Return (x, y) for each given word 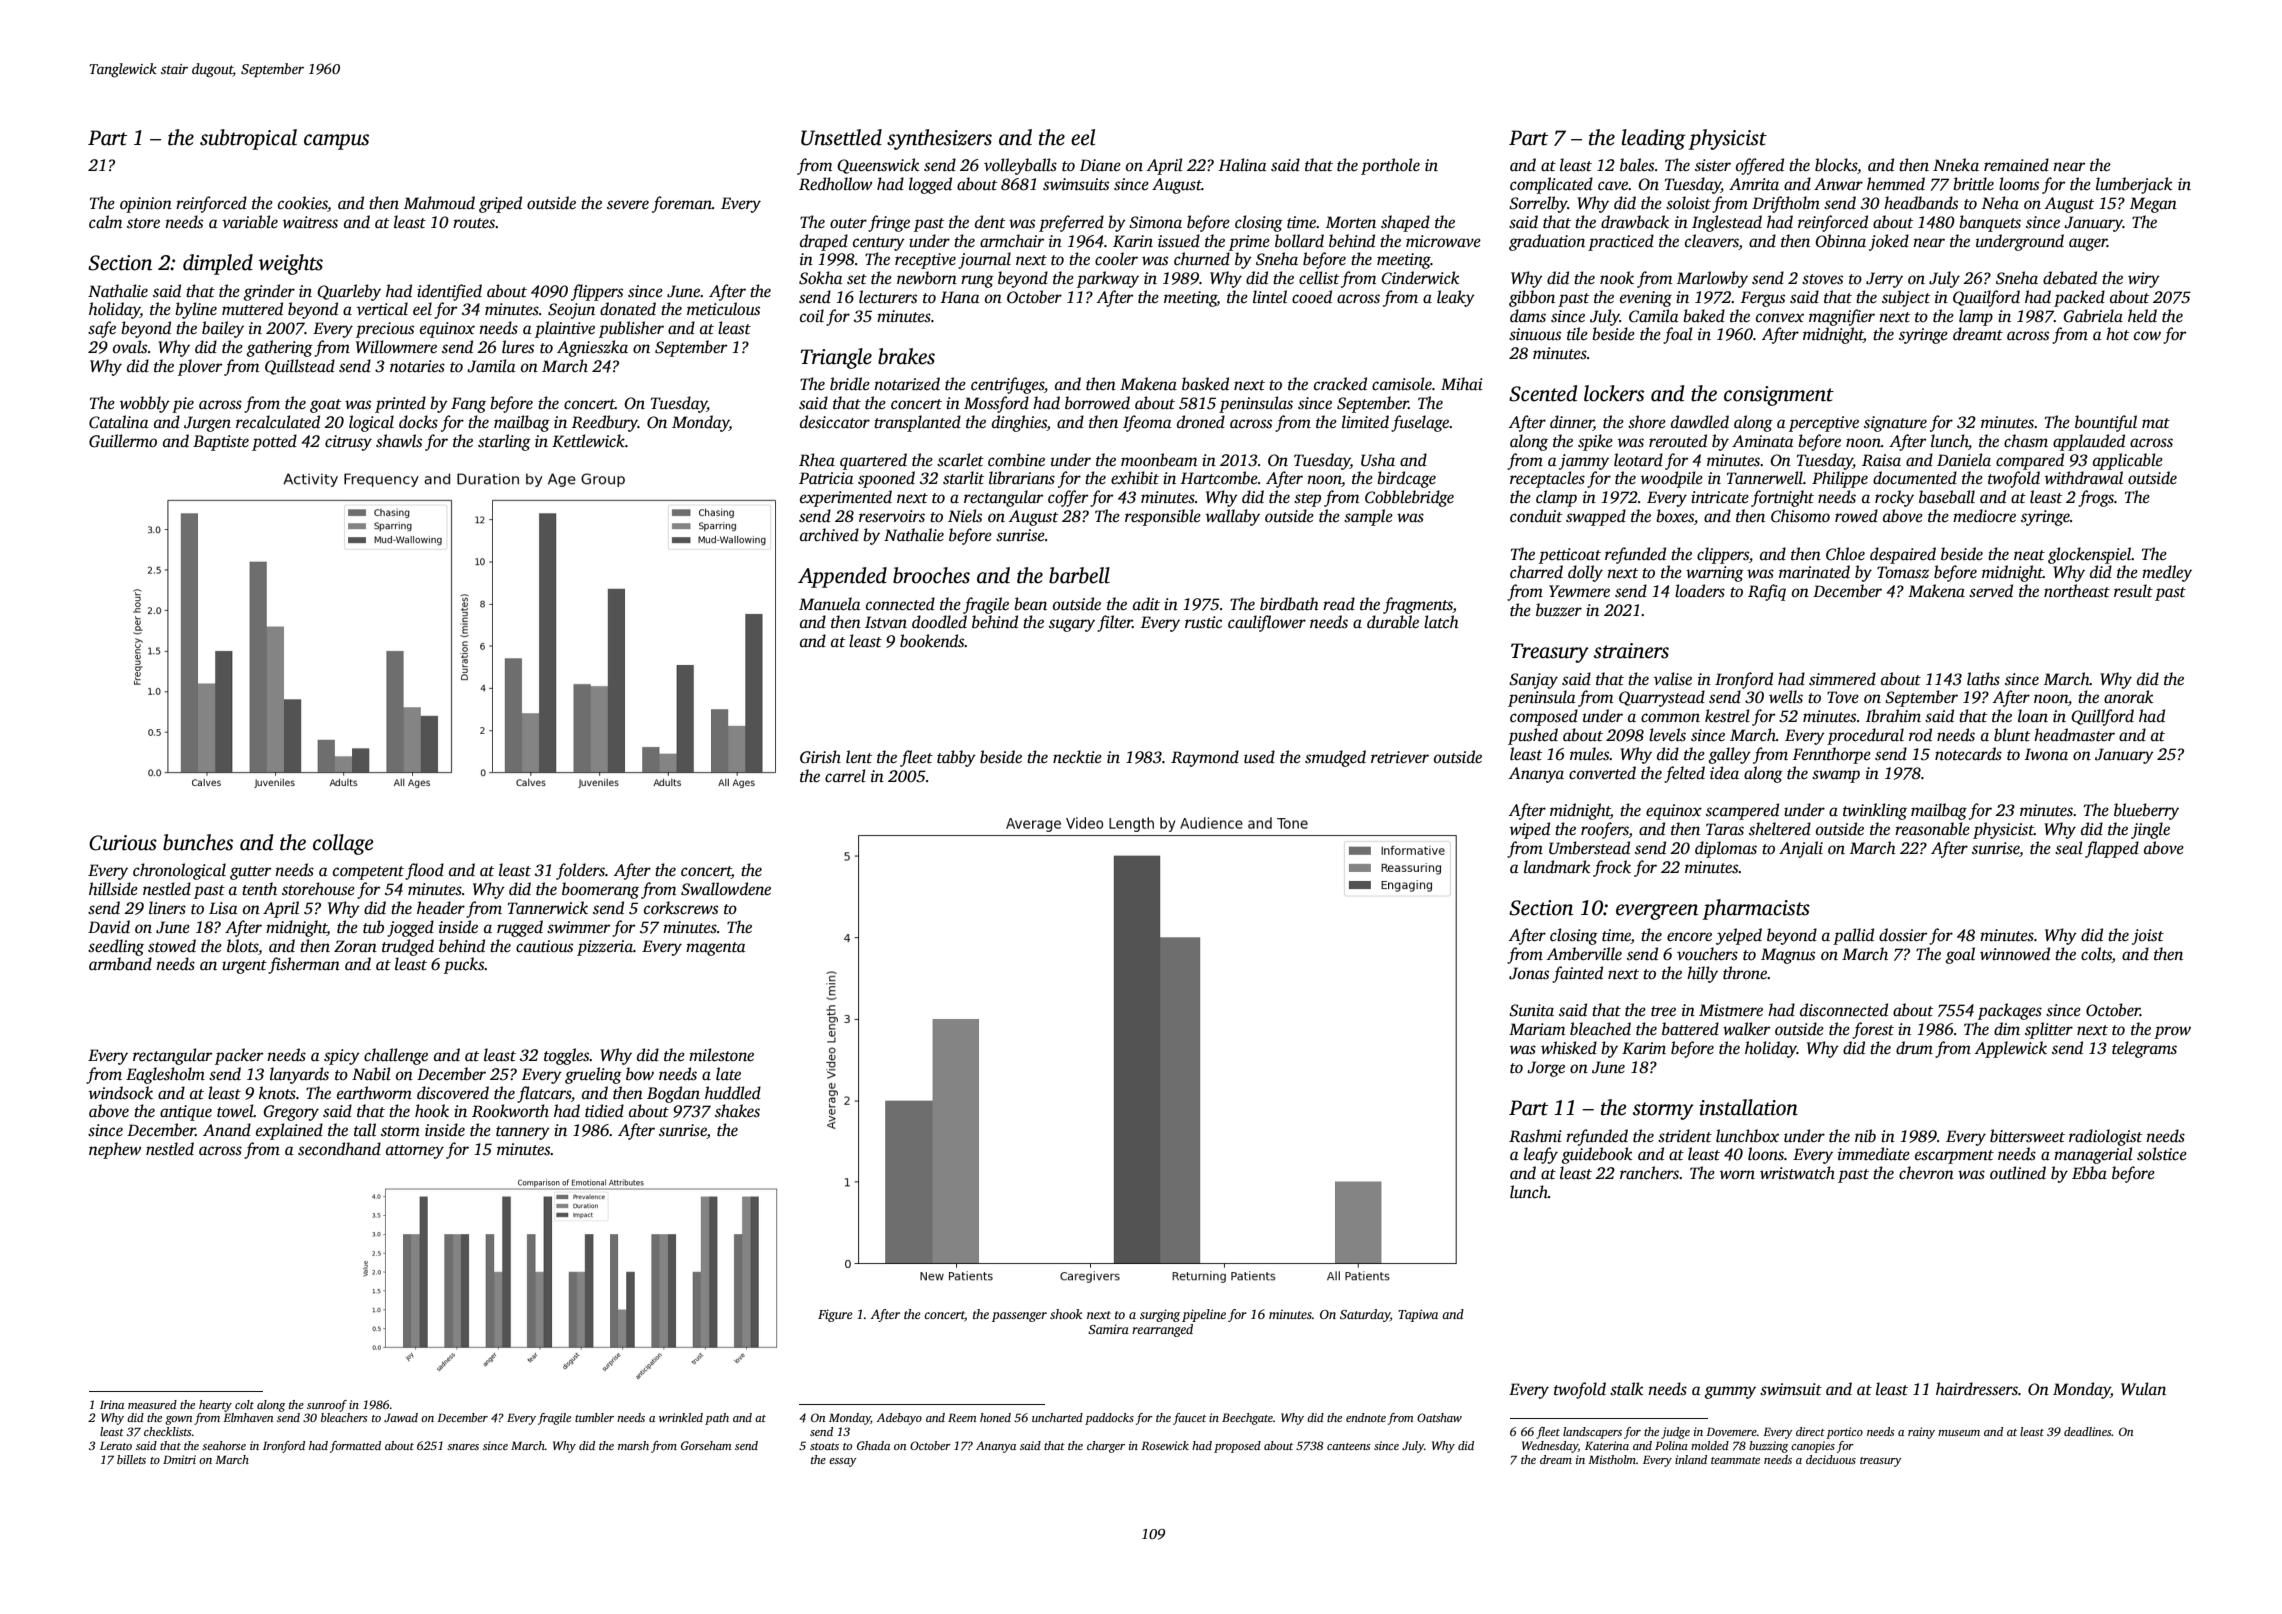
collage (343, 844)
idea (1724, 772)
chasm (2026, 441)
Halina (1243, 164)
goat (325, 406)
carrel (845, 775)
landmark (1557, 867)
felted (1684, 774)
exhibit (1135, 478)
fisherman (304, 965)
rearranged (1162, 1330)
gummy (1730, 1392)
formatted (355, 1447)
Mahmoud (439, 203)
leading (1654, 139)
